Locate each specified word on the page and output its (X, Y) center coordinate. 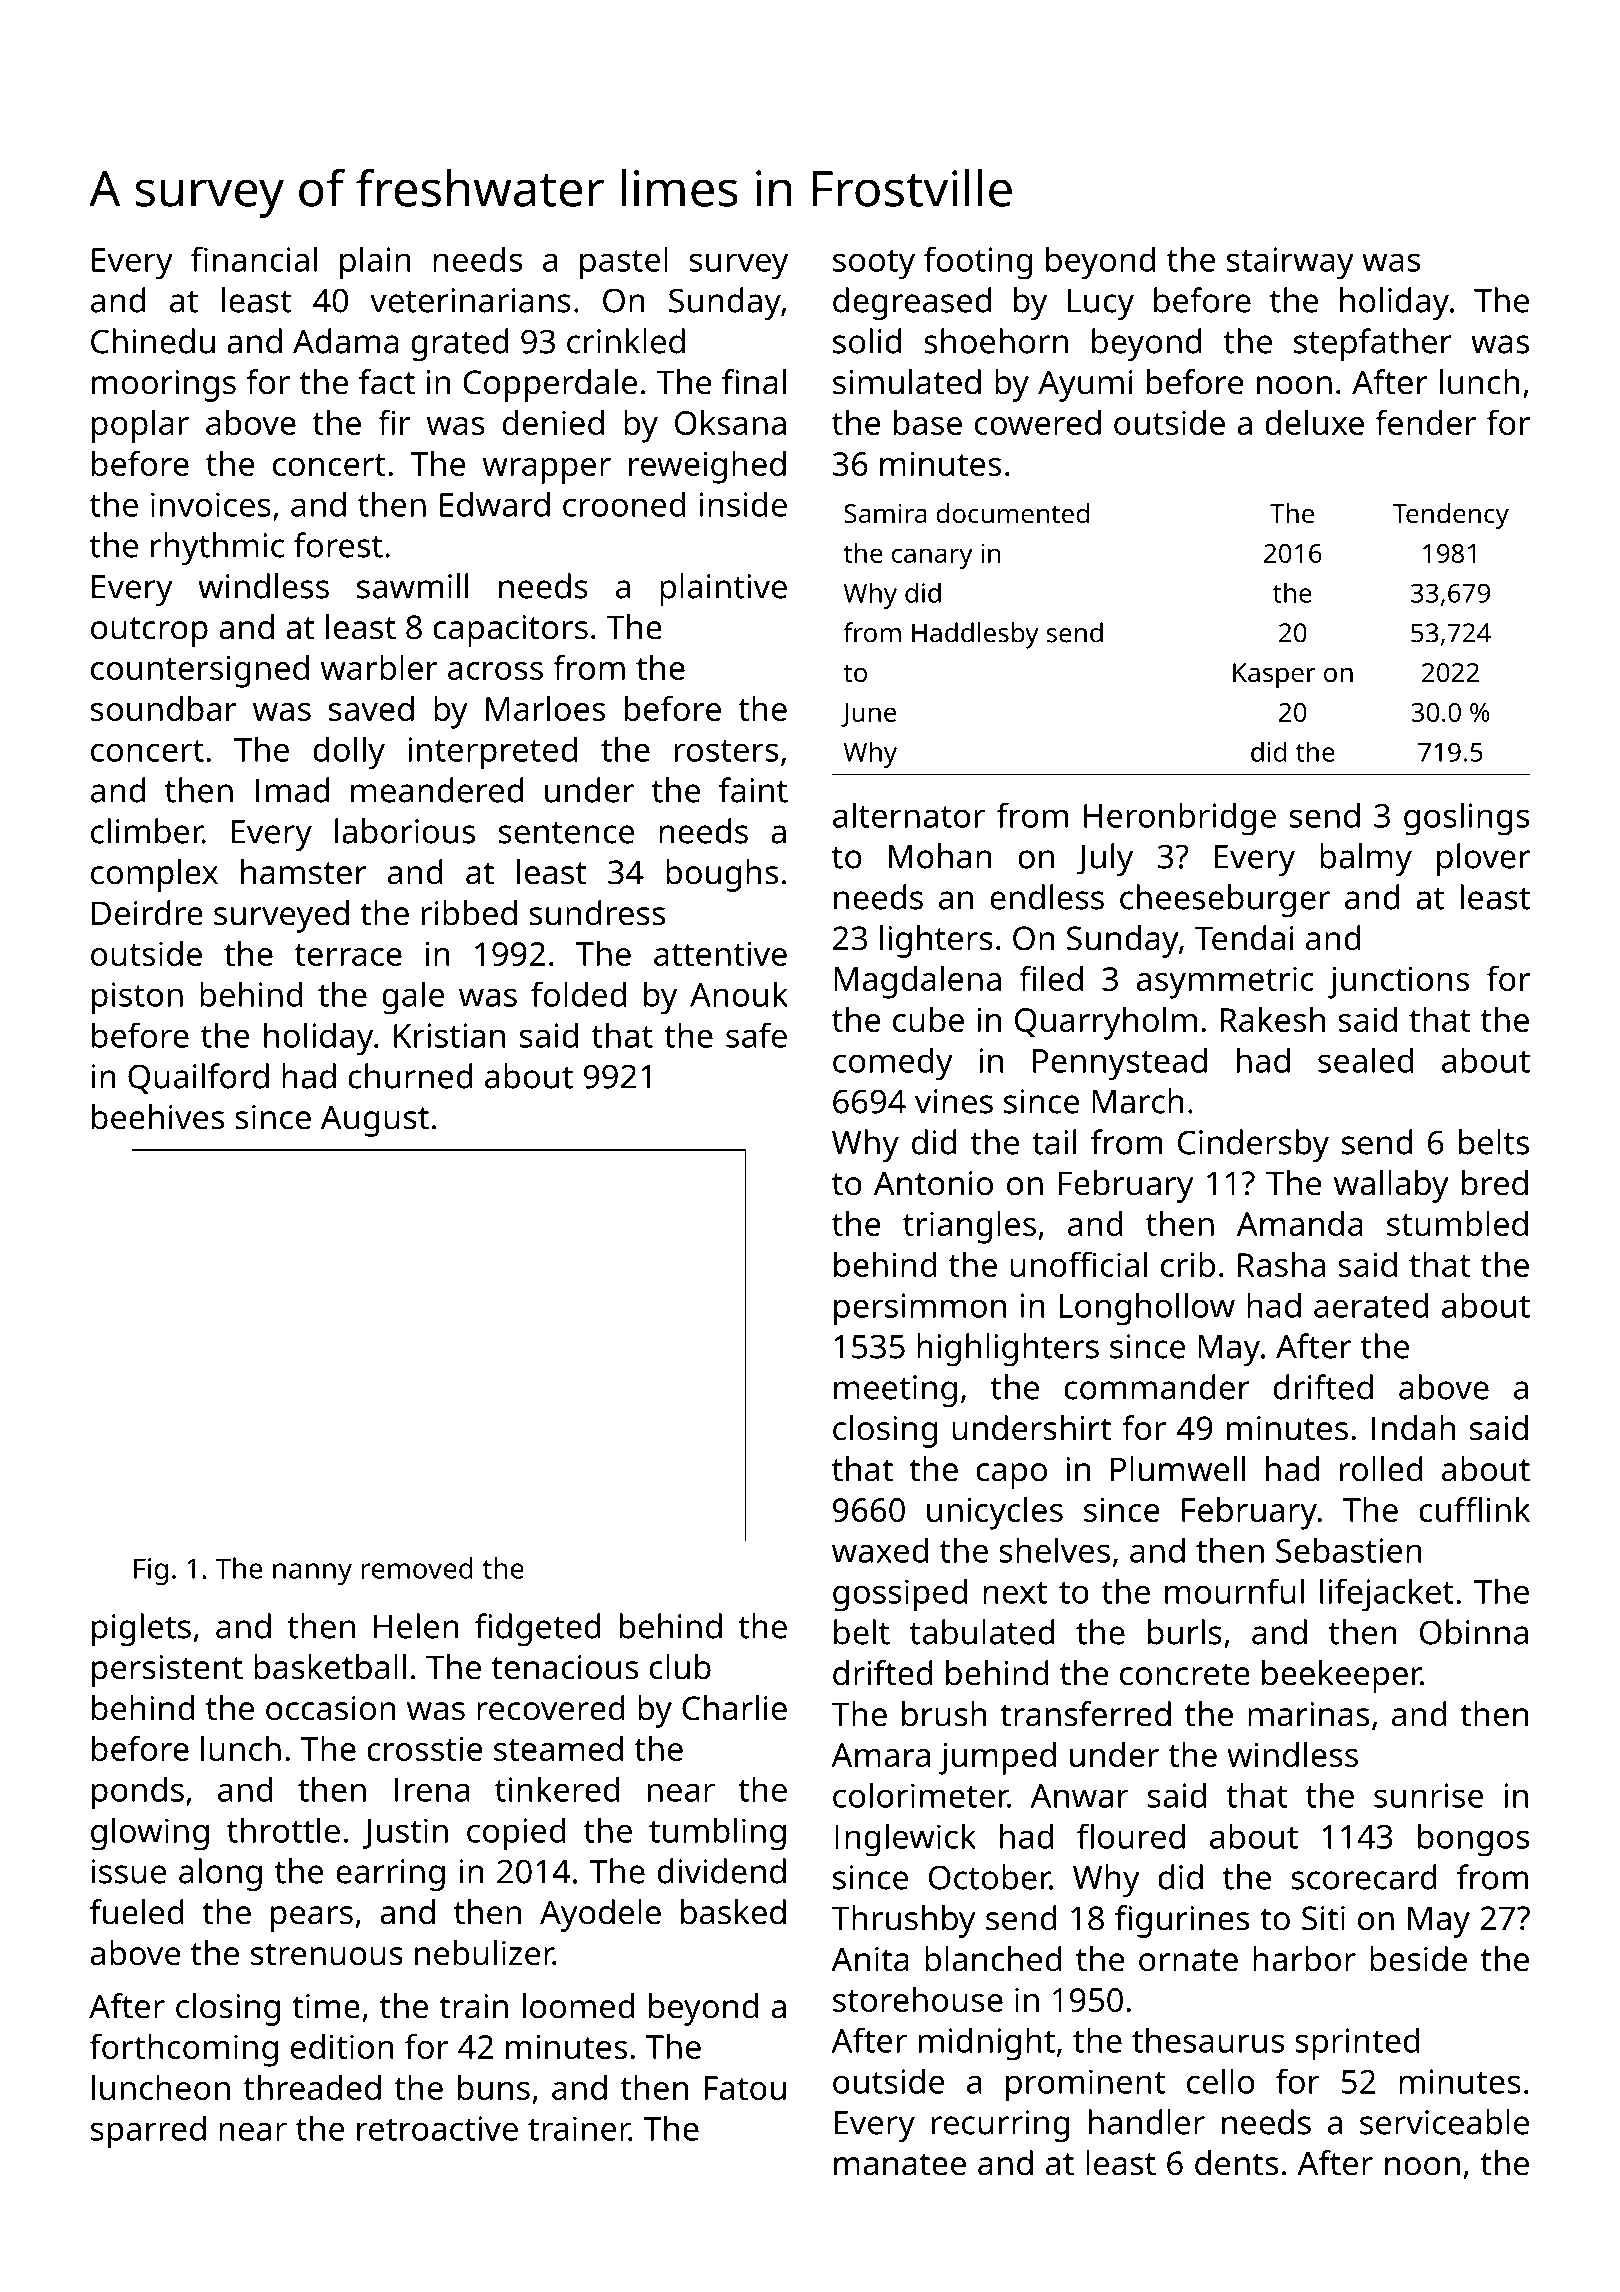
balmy (1366, 859)
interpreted (492, 753)
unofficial (1078, 1264)
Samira (885, 513)
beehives (158, 1117)
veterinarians (470, 300)
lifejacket (1387, 1594)
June (868, 715)
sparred (148, 2132)
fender (1425, 422)
